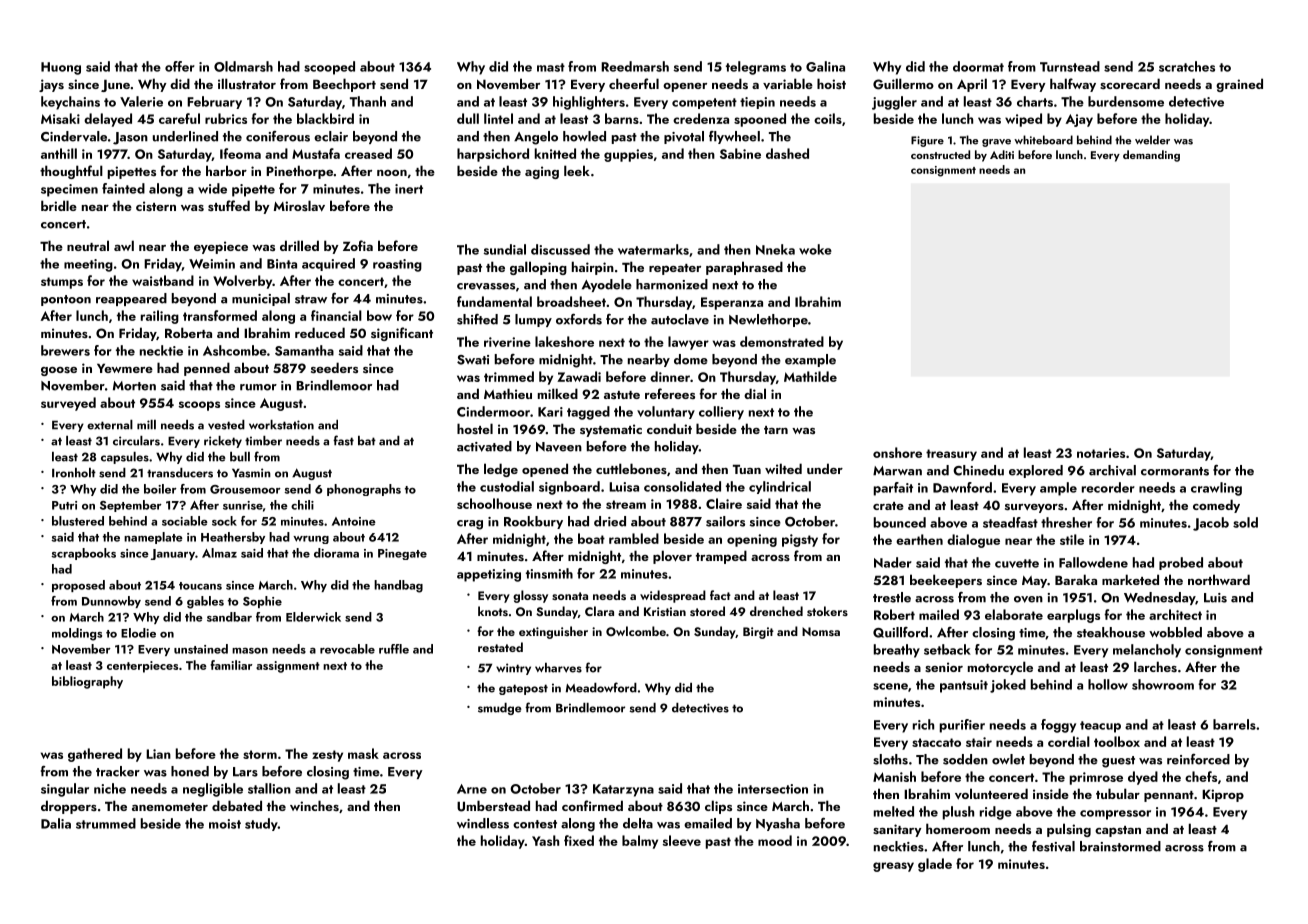 This page has width=1308, height=924. What do you see at coordinates (670, 376) in the page?
I see `dinner` at bounding box center [670, 376].
